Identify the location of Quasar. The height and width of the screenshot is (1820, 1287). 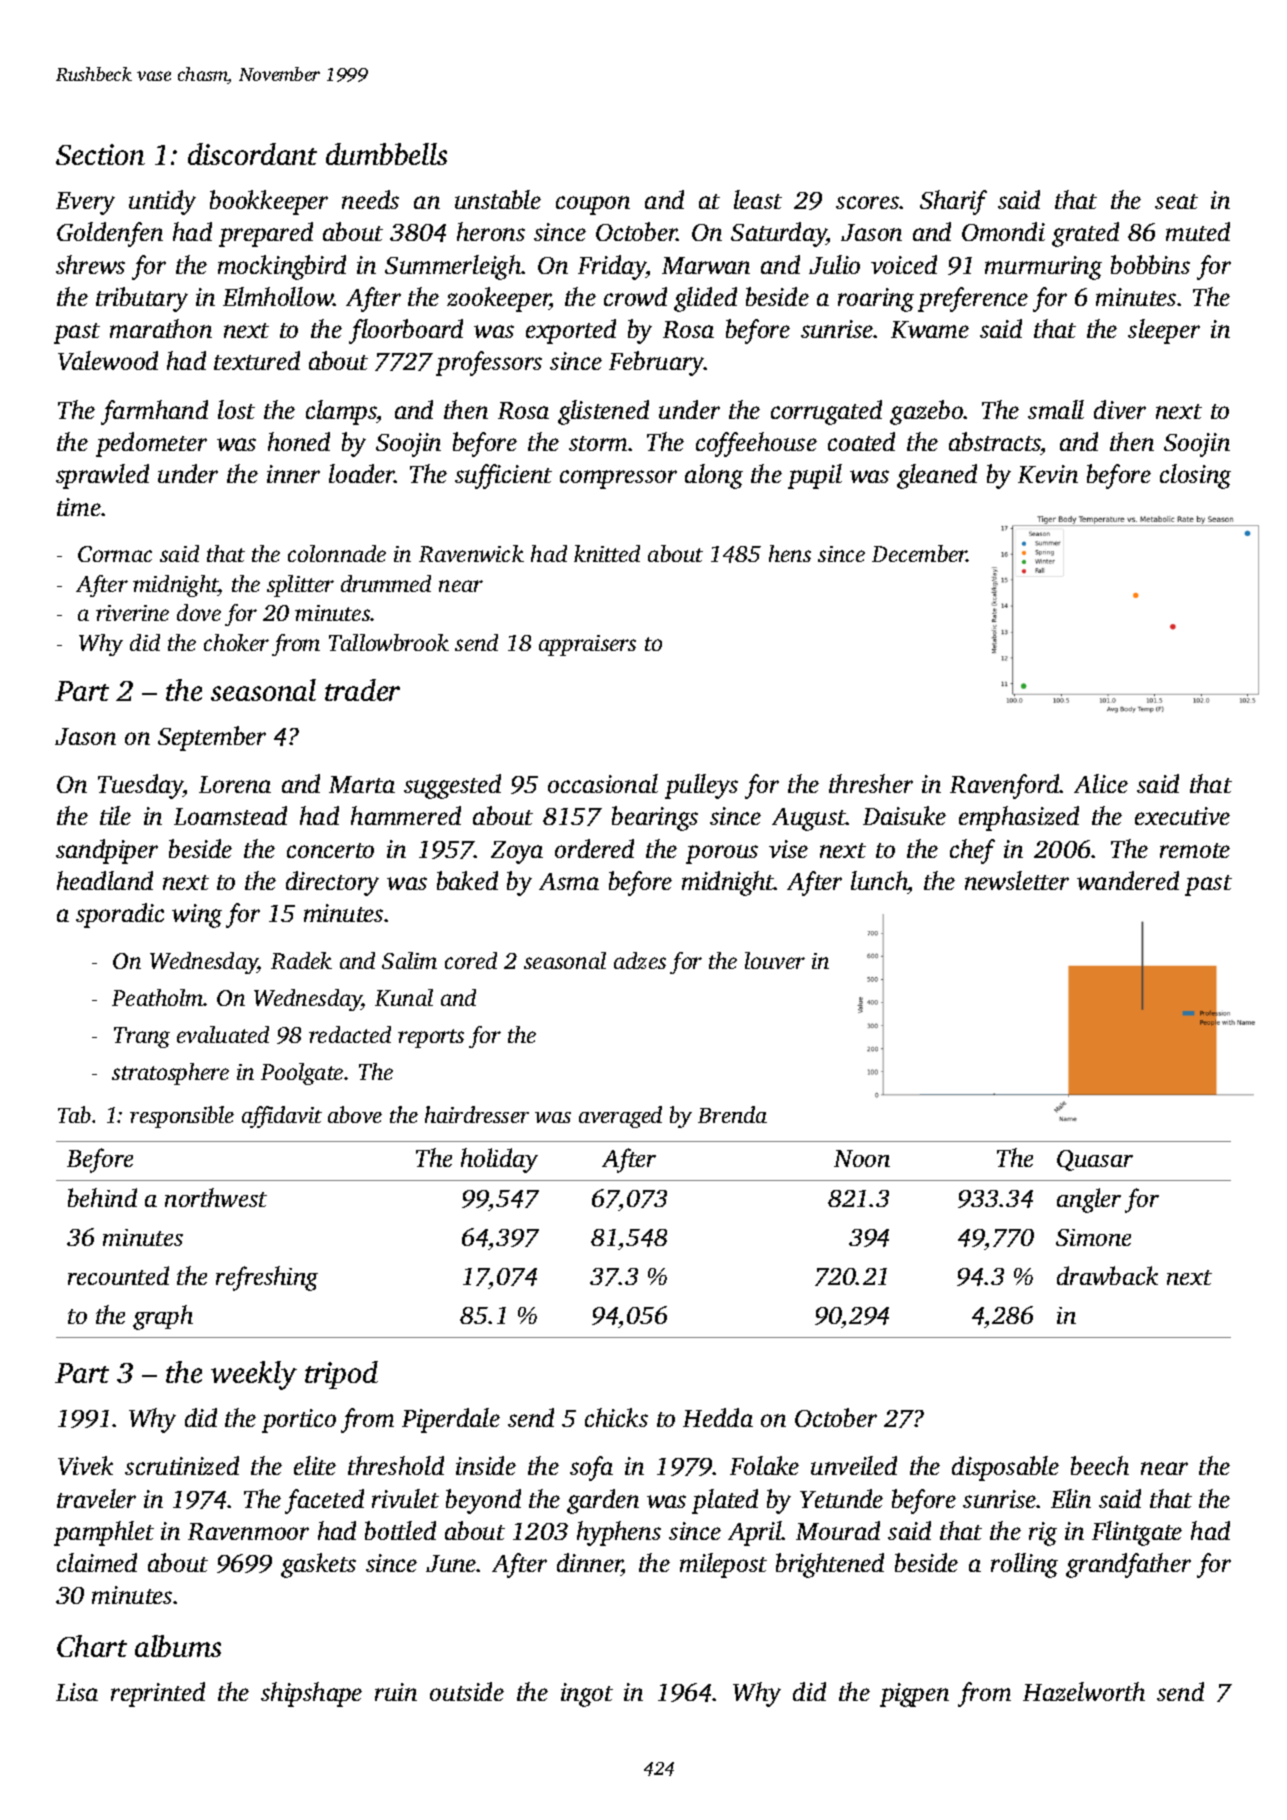
(1095, 1160).
